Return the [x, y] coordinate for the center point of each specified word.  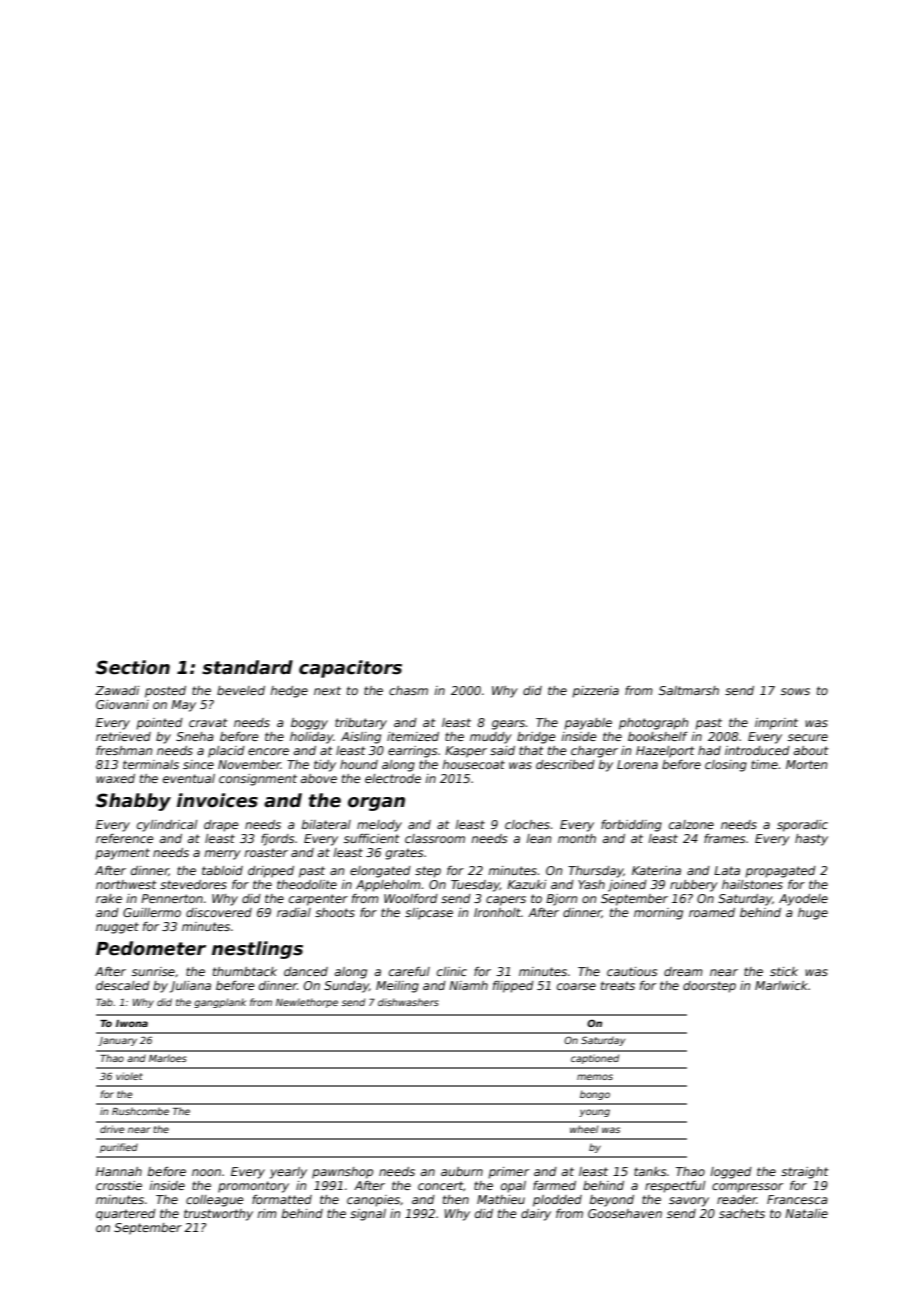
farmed [554, 1185]
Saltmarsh [689, 690]
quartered [126, 1215]
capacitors [350, 669]
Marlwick [781, 985]
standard [247, 667]
